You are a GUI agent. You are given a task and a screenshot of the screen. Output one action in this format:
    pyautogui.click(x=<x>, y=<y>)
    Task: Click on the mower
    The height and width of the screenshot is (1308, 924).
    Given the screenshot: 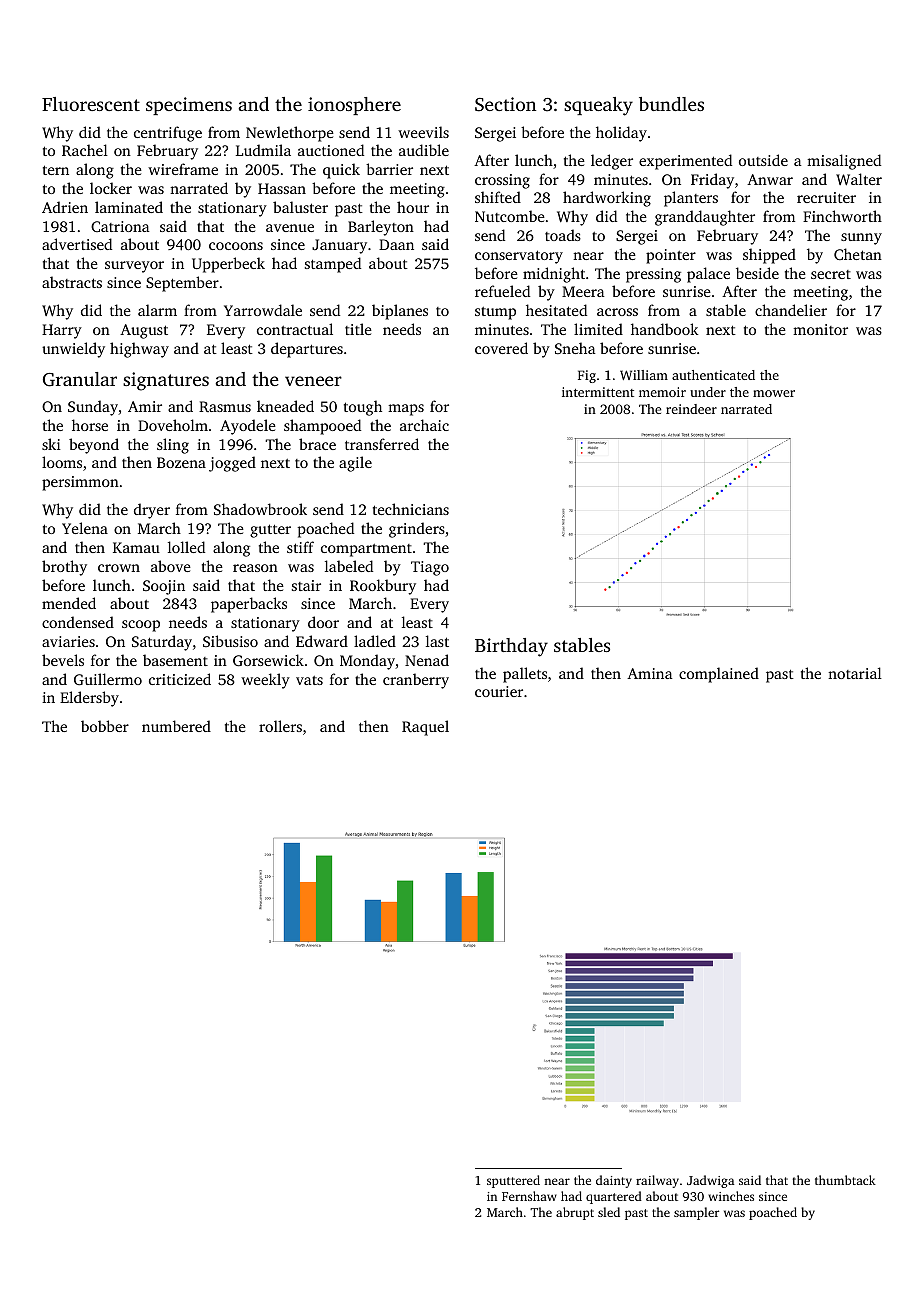 What is the action you would take?
    pyautogui.click(x=774, y=393)
